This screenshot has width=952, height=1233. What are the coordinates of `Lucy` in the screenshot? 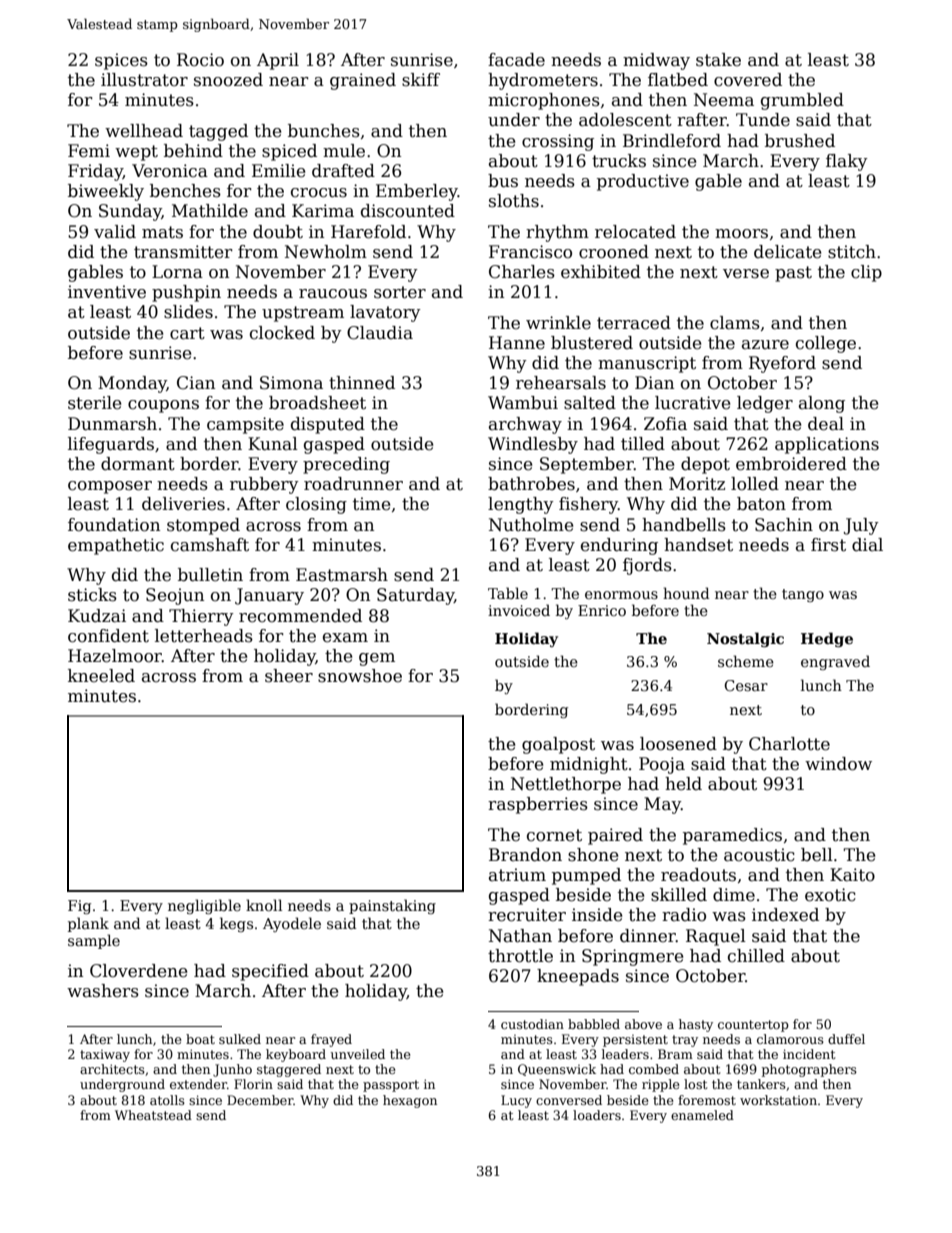 It's located at (516, 1101).
